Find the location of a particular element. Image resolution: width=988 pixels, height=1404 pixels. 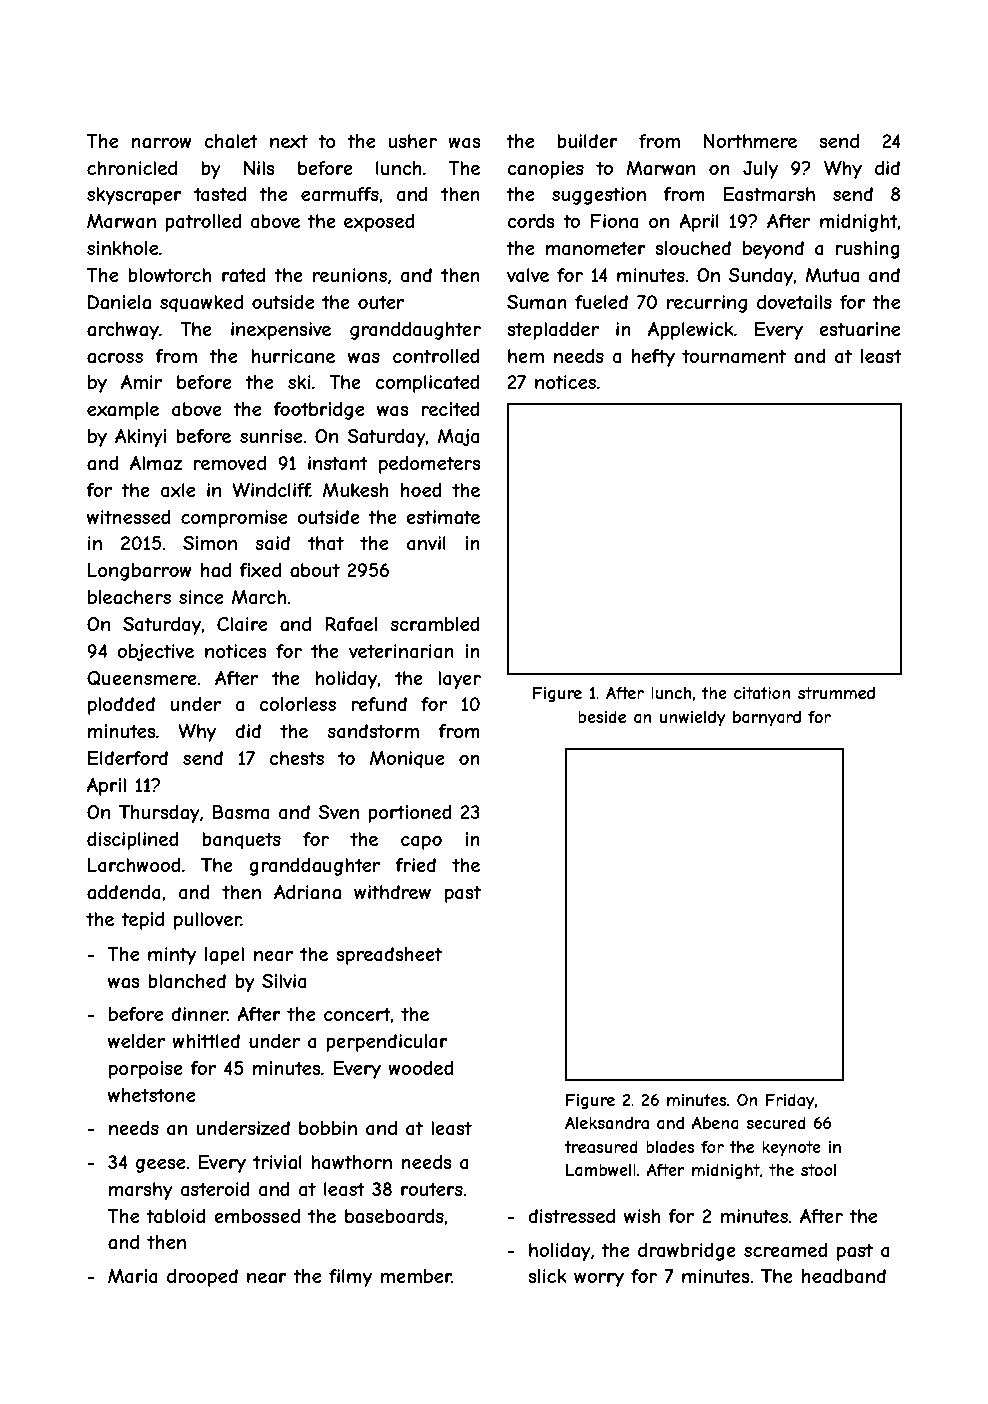

July is located at coordinates (760, 170).
